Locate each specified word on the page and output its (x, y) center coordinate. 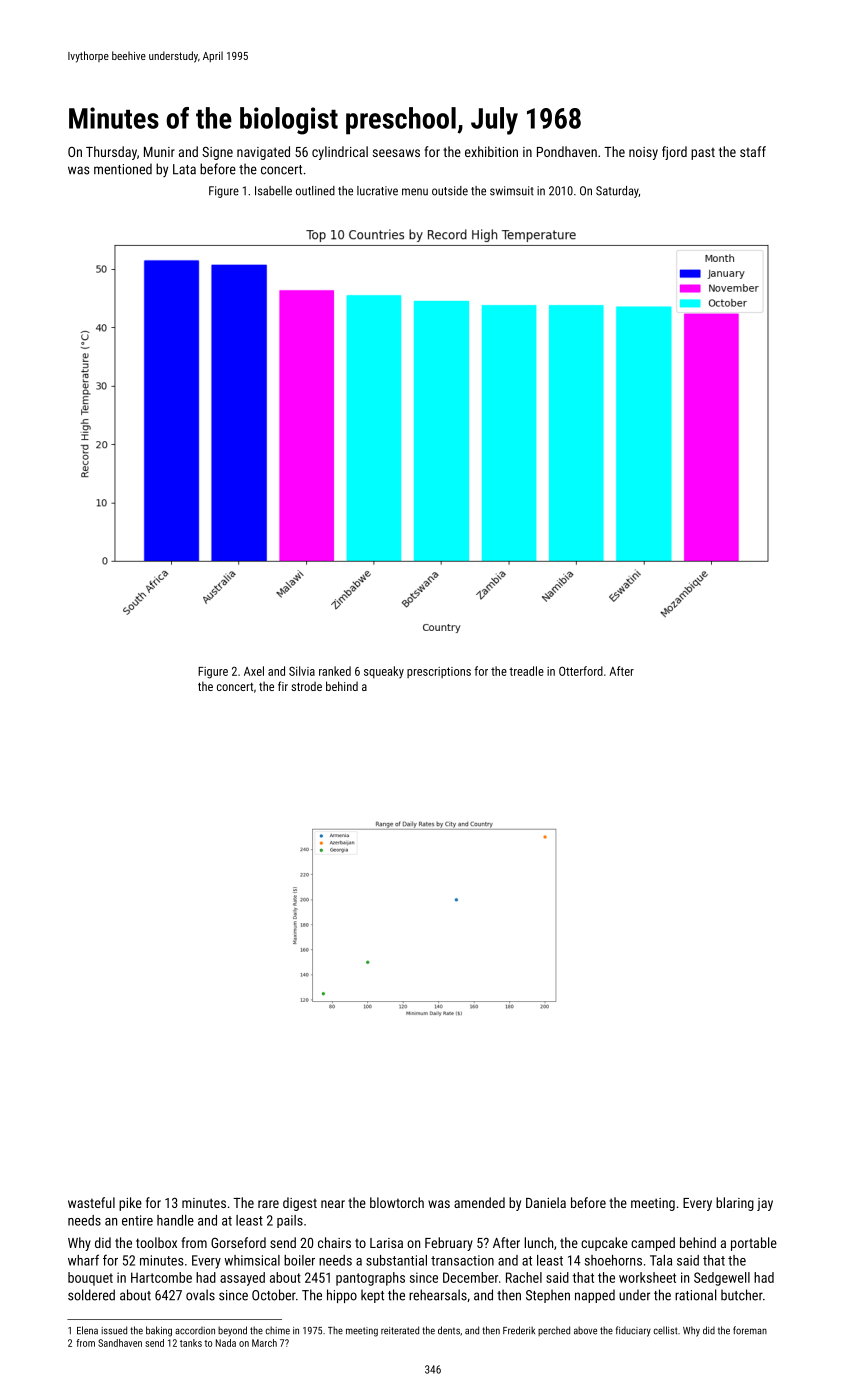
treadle (526, 671)
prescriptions (439, 672)
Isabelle (273, 191)
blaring (735, 1204)
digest (300, 1204)
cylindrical (340, 153)
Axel (254, 671)
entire (137, 1220)
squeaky (384, 672)
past (703, 154)
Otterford (581, 671)
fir (283, 686)
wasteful (91, 1202)
